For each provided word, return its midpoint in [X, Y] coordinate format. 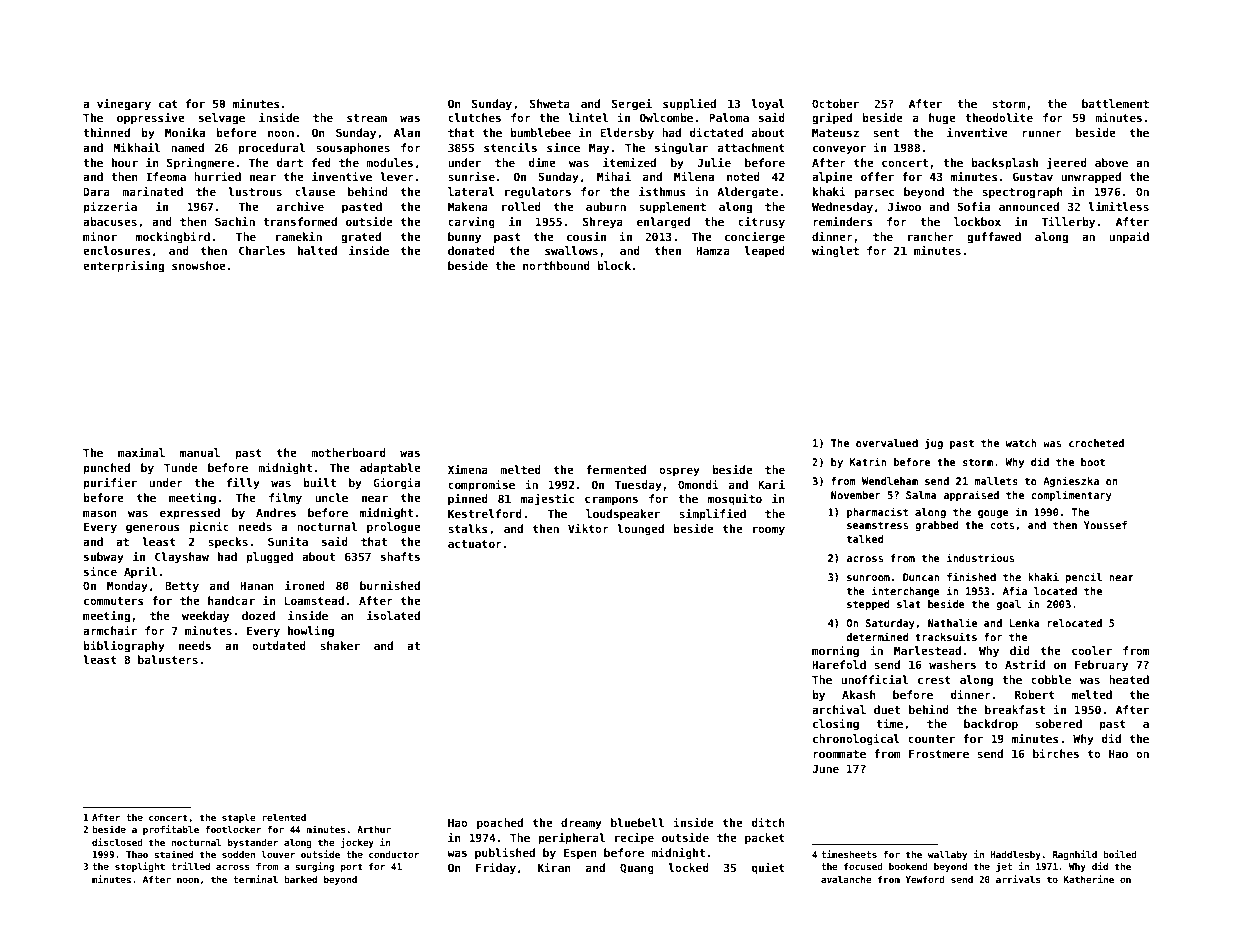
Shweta [550, 103]
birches [1056, 753]
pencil [1083, 577]
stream [367, 118]
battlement [1115, 103]
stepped [868, 605]
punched [106, 469]
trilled [190, 866]
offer [877, 176]
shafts [400, 556]
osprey [679, 472]
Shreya [603, 223]
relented [284, 817]
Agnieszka [1071, 481]
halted [317, 250]
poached [500, 824]
